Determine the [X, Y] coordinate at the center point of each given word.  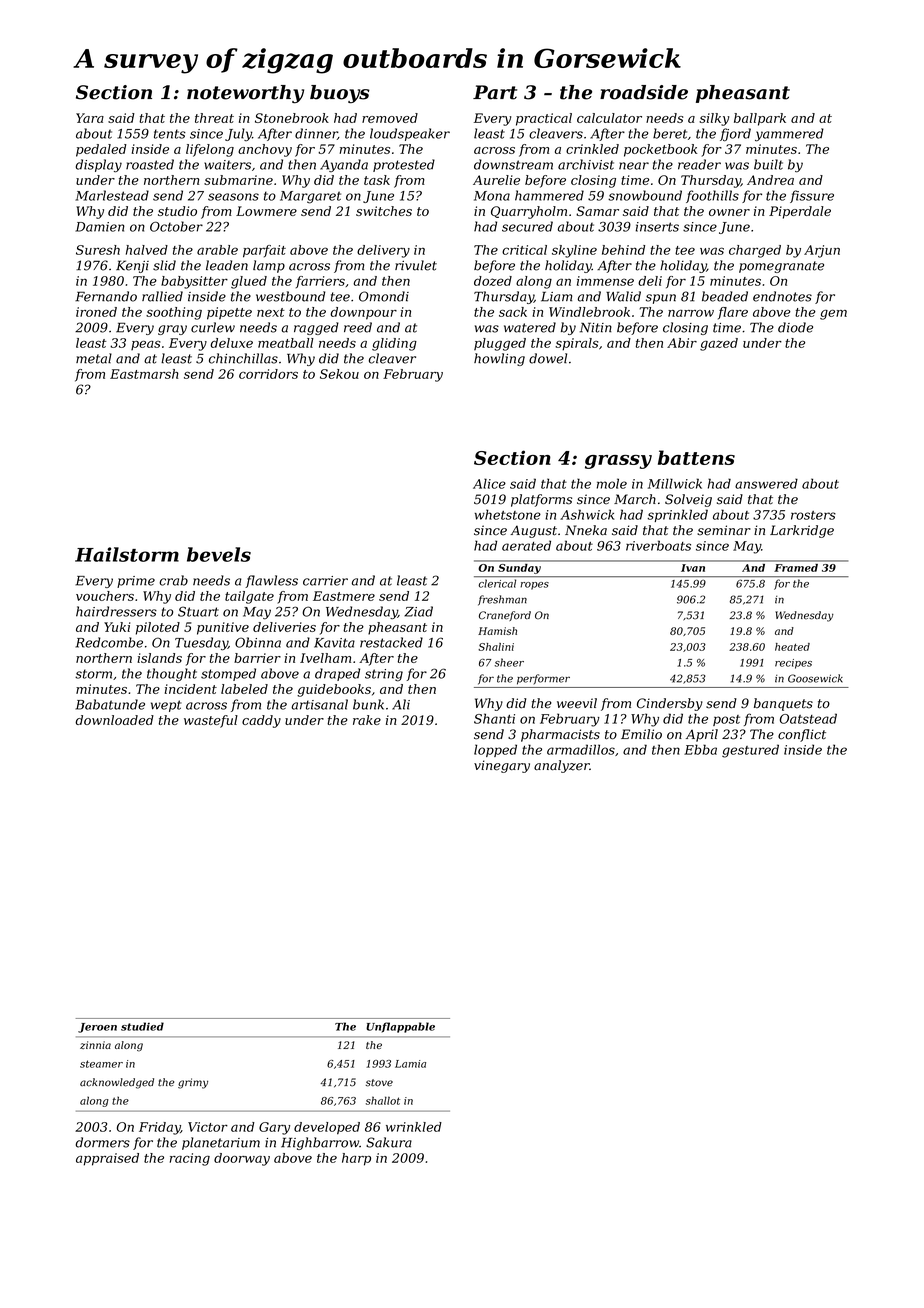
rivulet [416, 265]
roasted [150, 164]
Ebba [700, 749]
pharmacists [560, 735]
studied [142, 1026]
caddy [261, 721]
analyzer [562, 766]
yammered [789, 135]
